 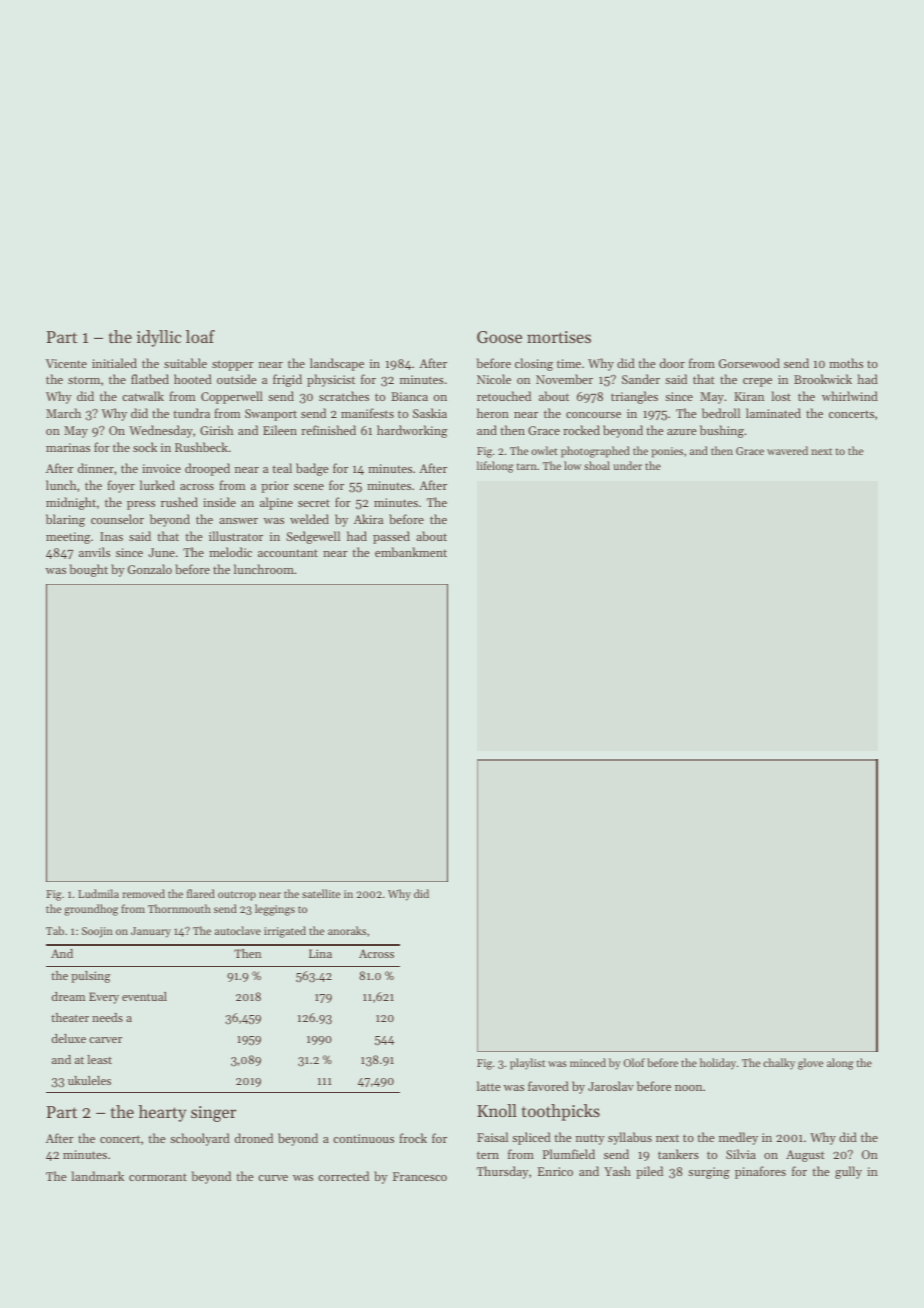 What do you see at coordinates (499, 337) in the screenshot?
I see `Goose` at bounding box center [499, 337].
